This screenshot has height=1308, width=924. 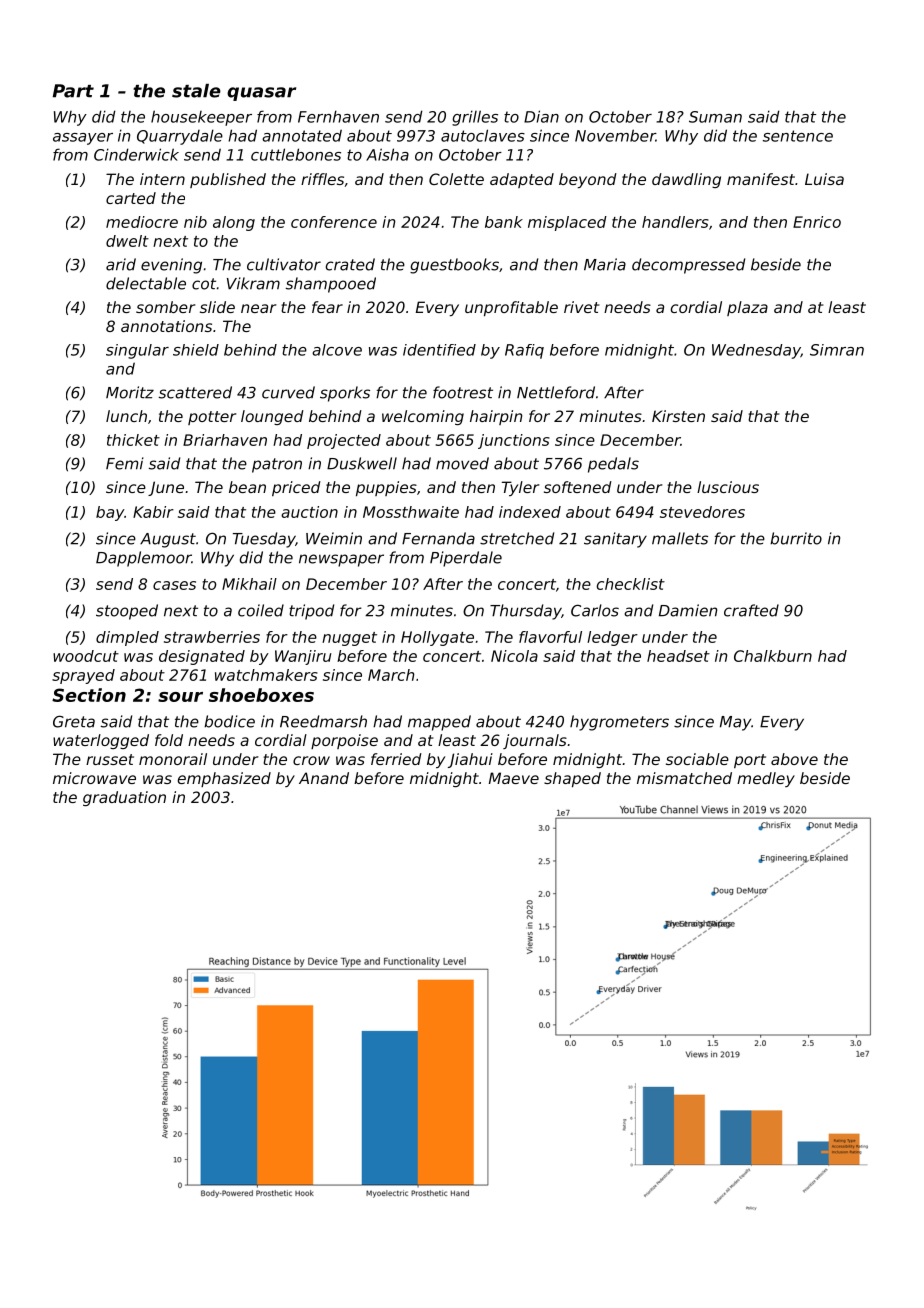 What do you see at coordinates (217, 307) in the screenshot?
I see `slide` at bounding box center [217, 307].
